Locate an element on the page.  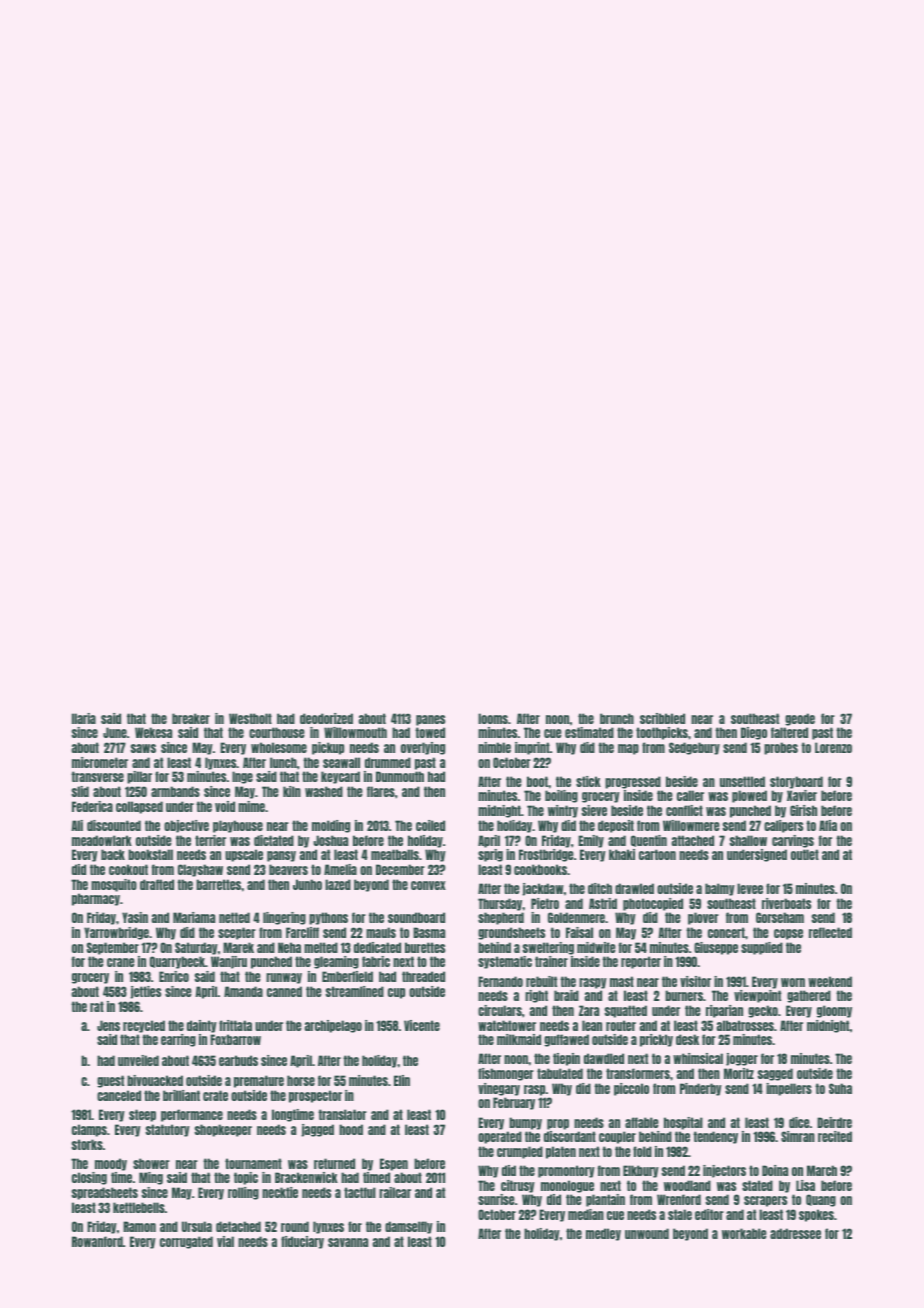
trainer is located at coordinates (551, 961).
